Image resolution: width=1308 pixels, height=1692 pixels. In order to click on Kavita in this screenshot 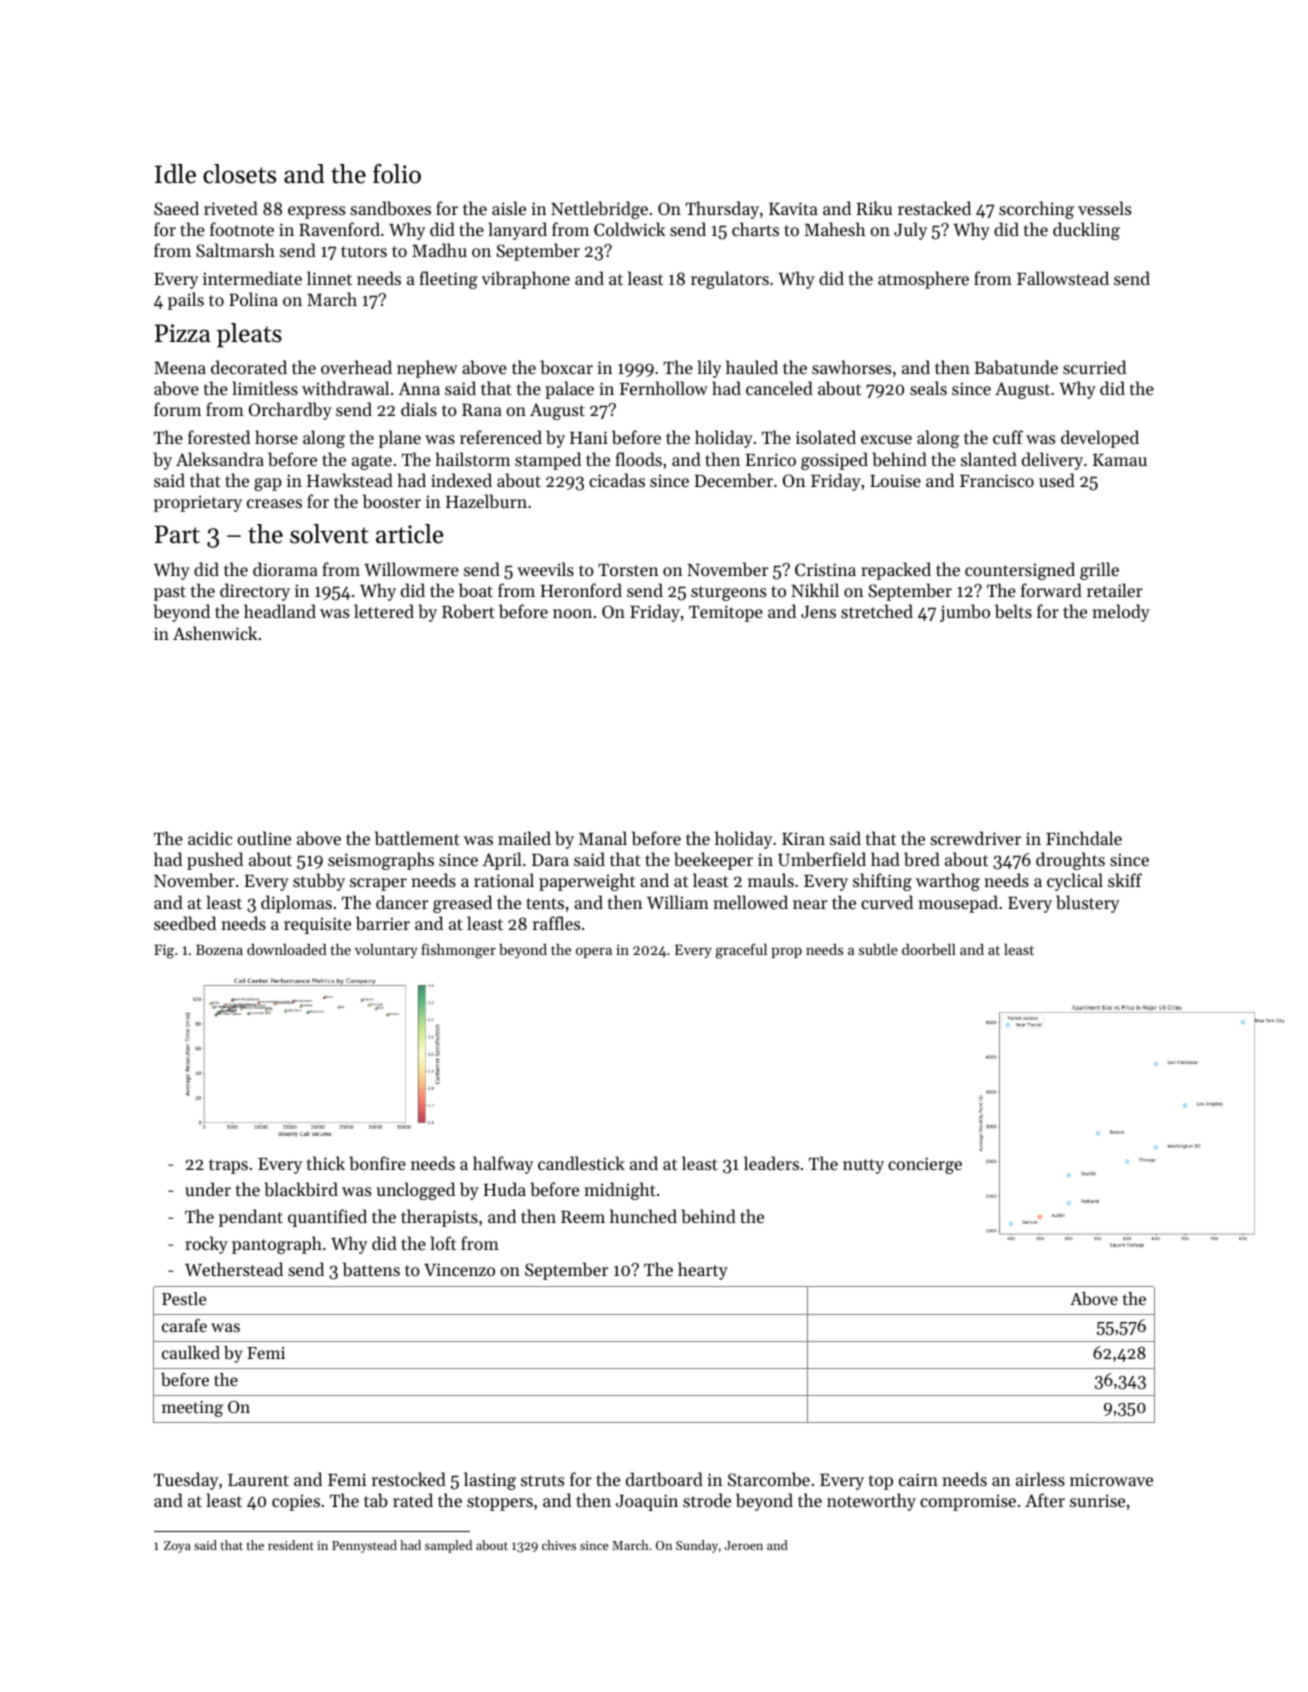, I will do `click(793, 208)`.
